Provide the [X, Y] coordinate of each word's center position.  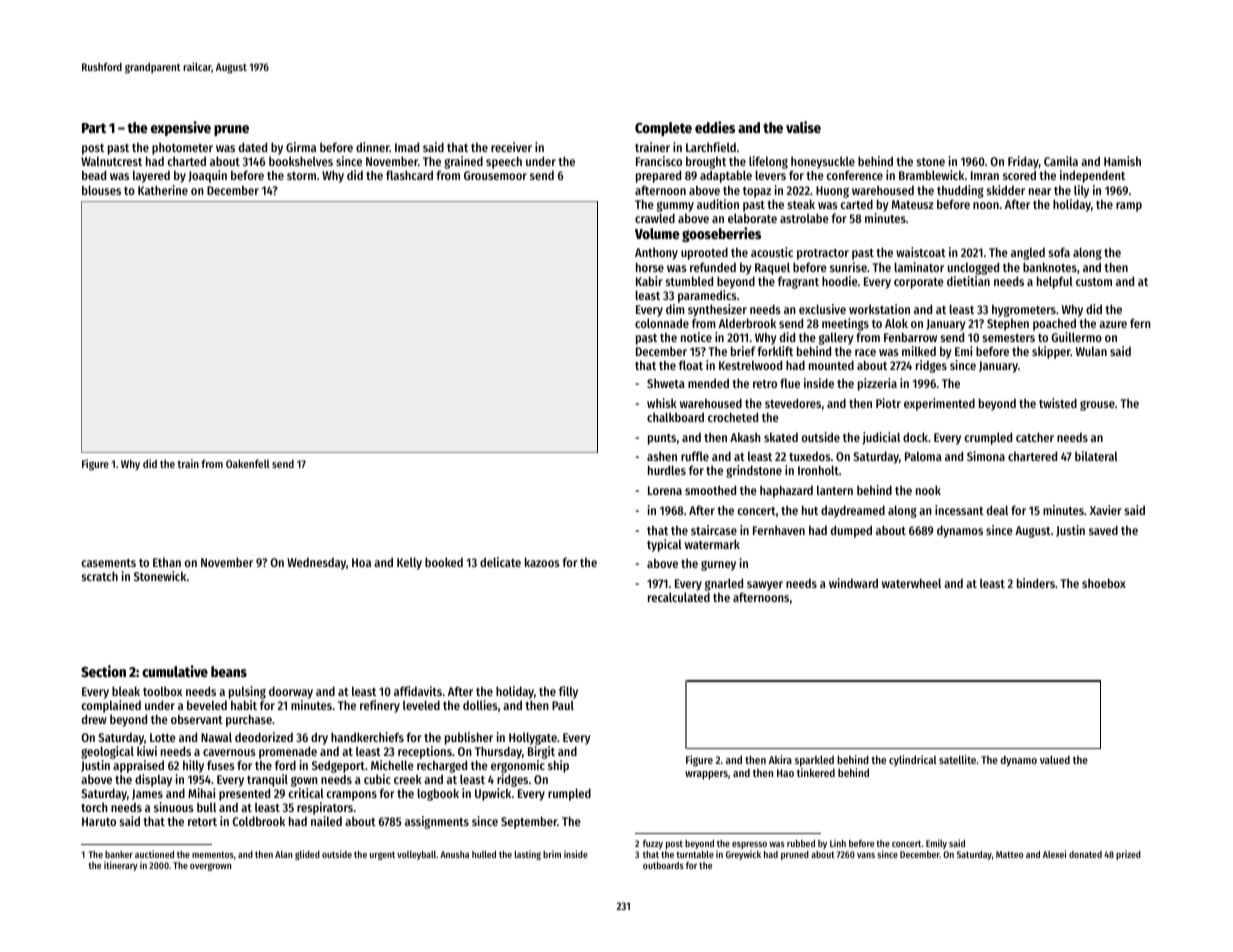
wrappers [706, 775]
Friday [1023, 162]
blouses [101, 190]
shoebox [1104, 583]
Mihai [201, 793]
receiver [511, 147]
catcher [1035, 437]
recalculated [679, 597]
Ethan [167, 562]
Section [103, 671]
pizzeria [877, 384]
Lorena [665, 490]
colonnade [662, 323]
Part [94, 128]
